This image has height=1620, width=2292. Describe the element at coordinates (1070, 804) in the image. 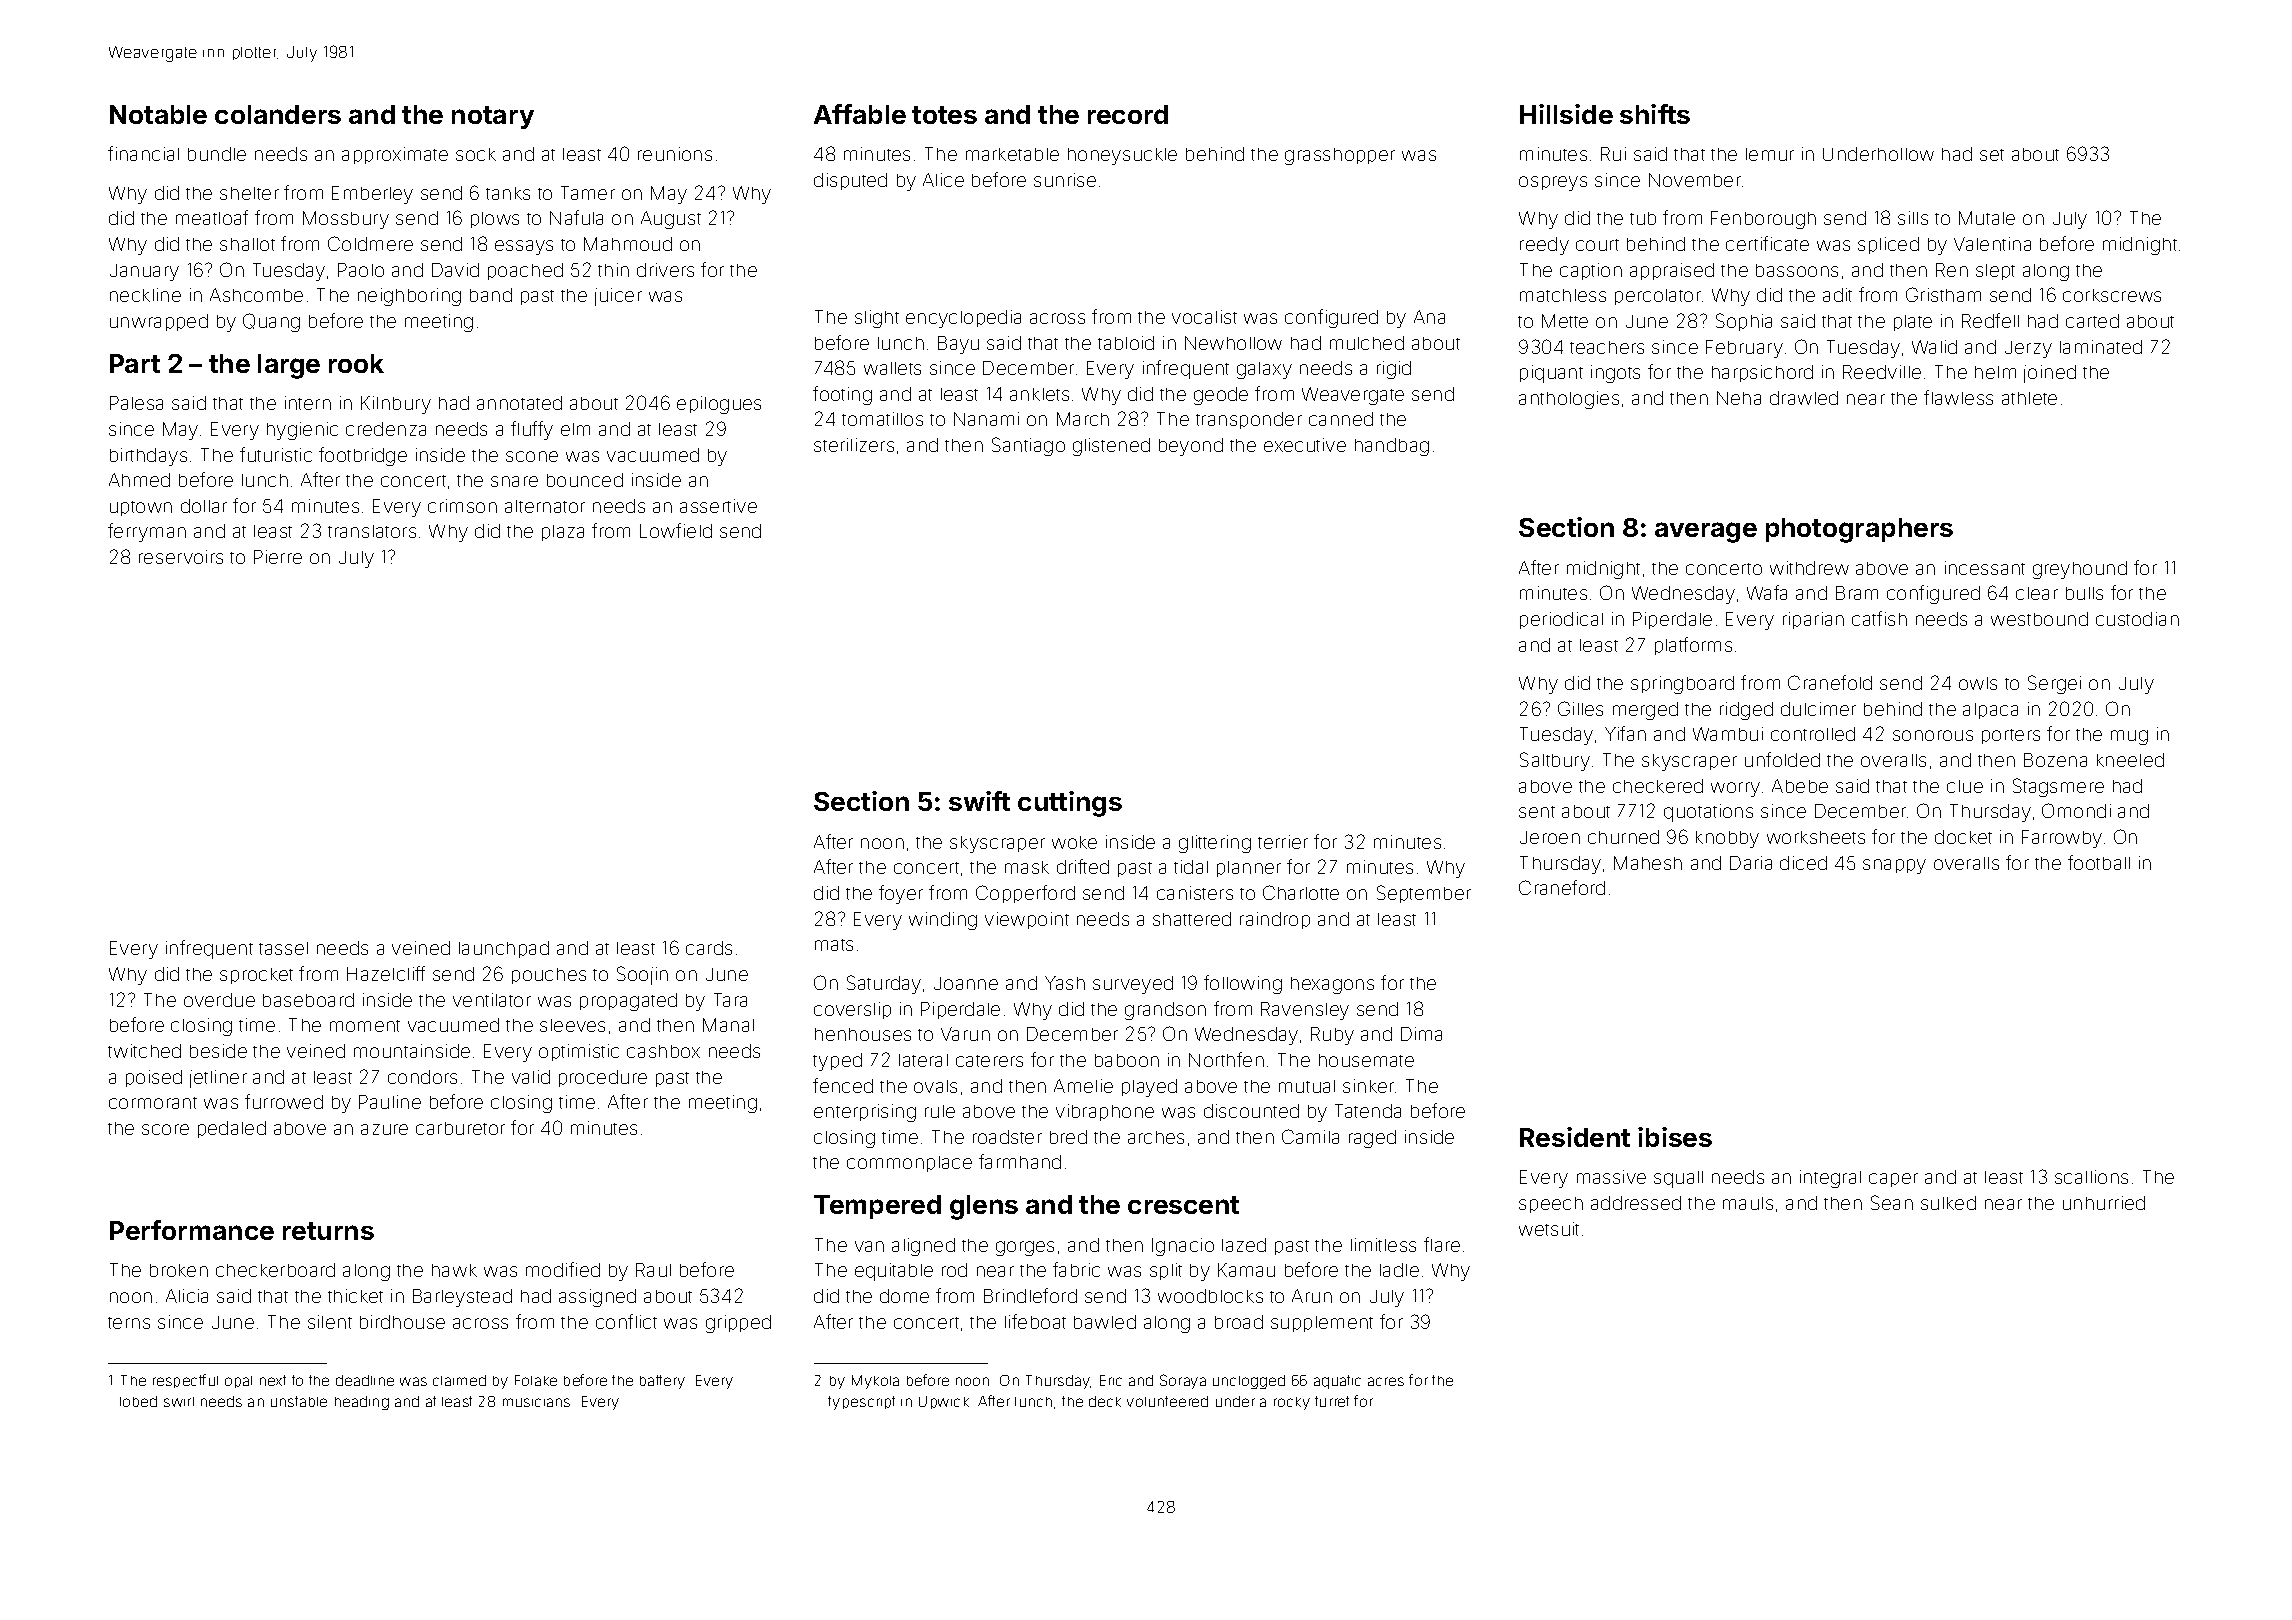

I see `cuttings` at that location.
